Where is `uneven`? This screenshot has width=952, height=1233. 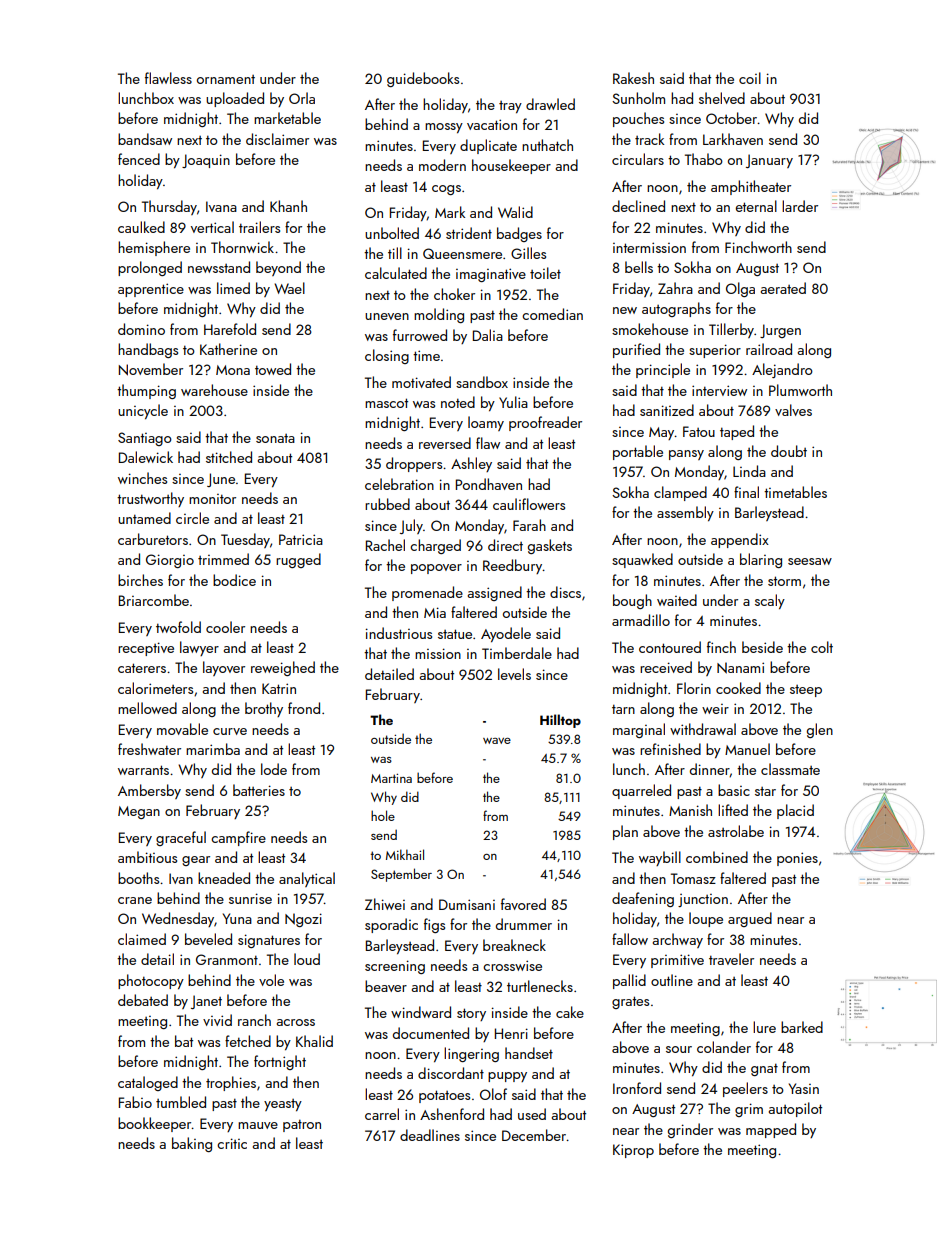
uneven is located at coordinates (387, 316).
